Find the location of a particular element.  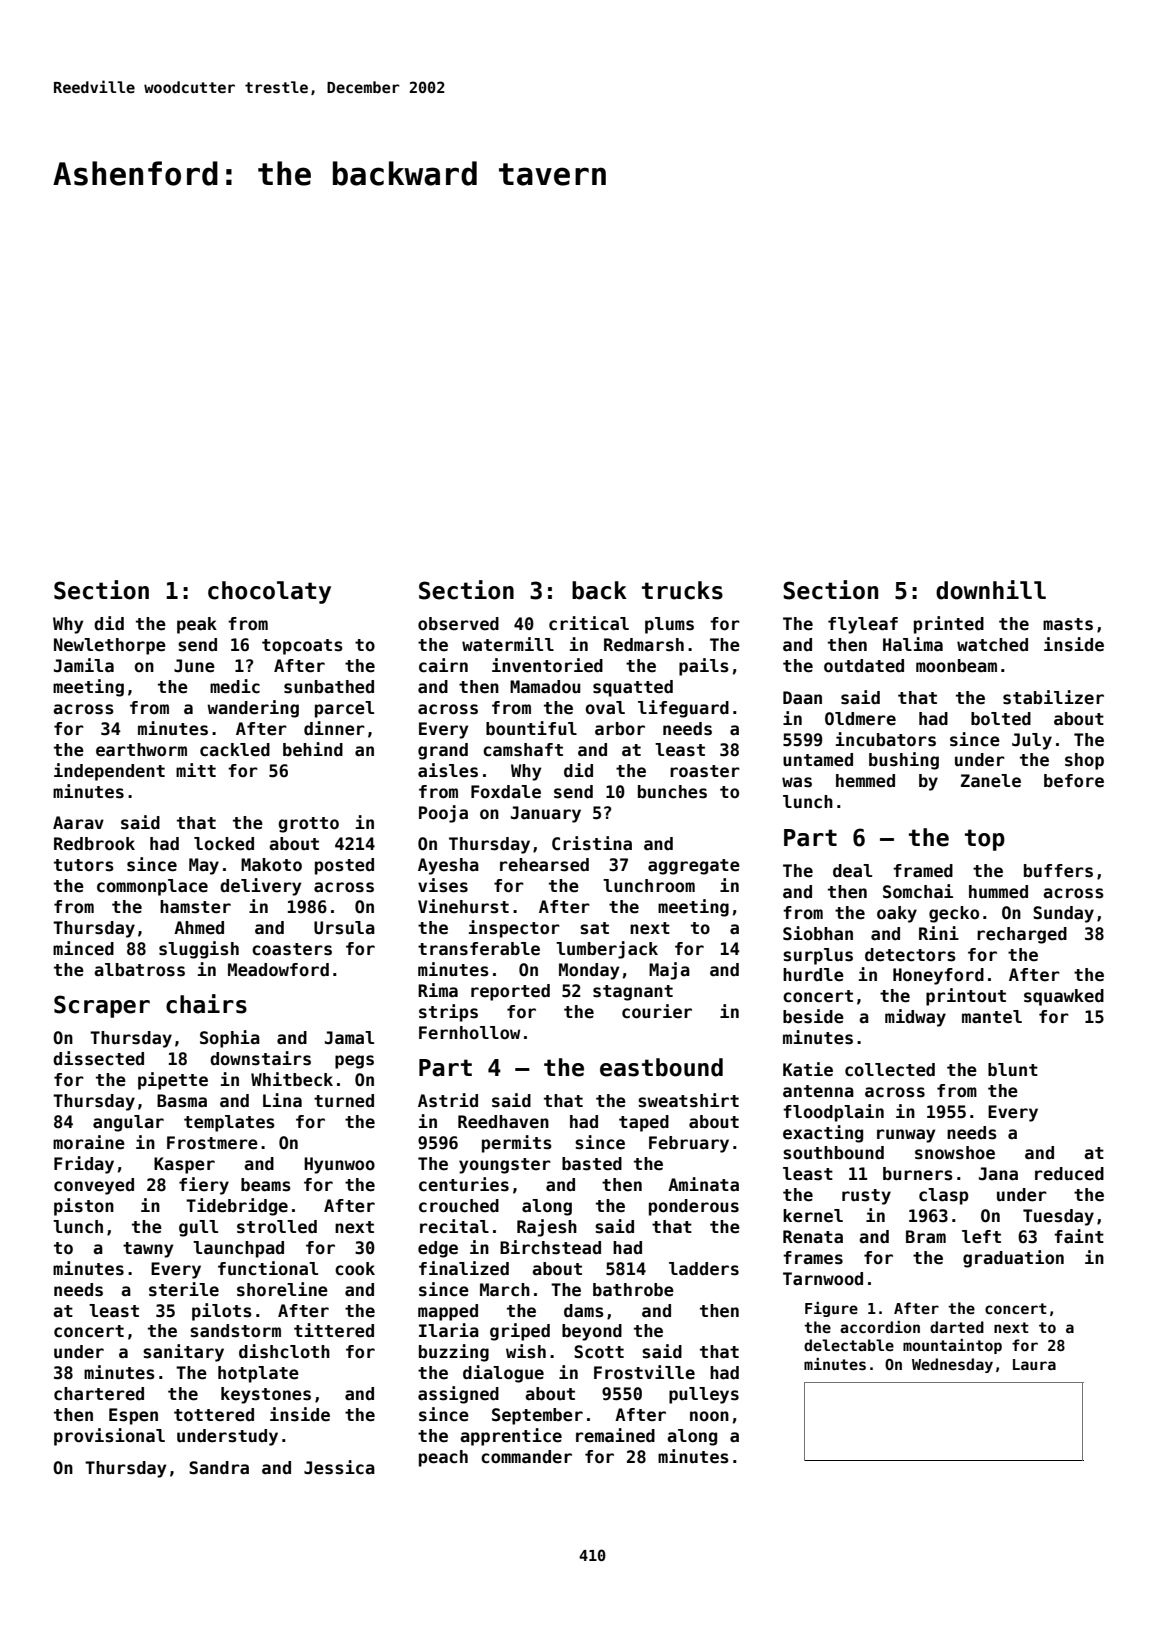

downhill is located at coordinates (991, 590).
